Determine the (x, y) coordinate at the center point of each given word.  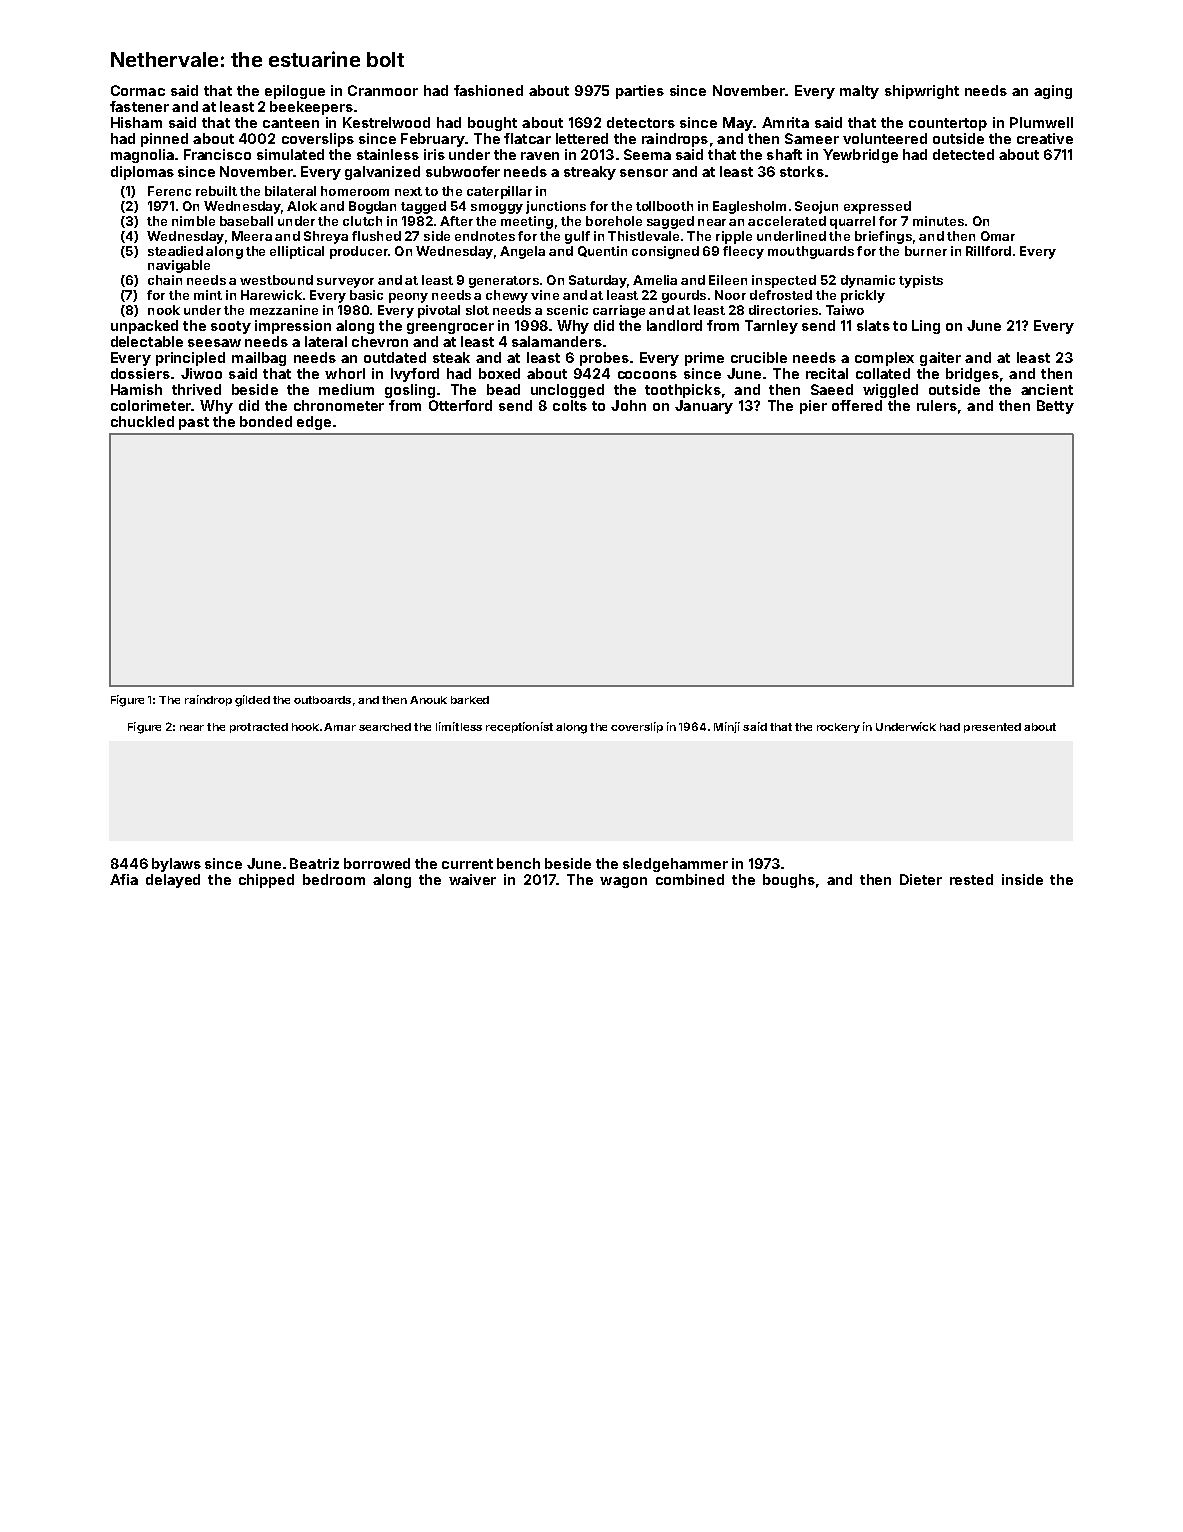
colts (570, 405)
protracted (259, 728)
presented (992, 728)
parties (640, 92)
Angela (522, 252)
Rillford (988, 251)
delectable (147, 341)
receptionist (519, 727)
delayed (173, 881)
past (194, 423)
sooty (231, 327)
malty (859, 92)
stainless (388, 154)
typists (921, 281)
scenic (567, 310)
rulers (937, 405)
